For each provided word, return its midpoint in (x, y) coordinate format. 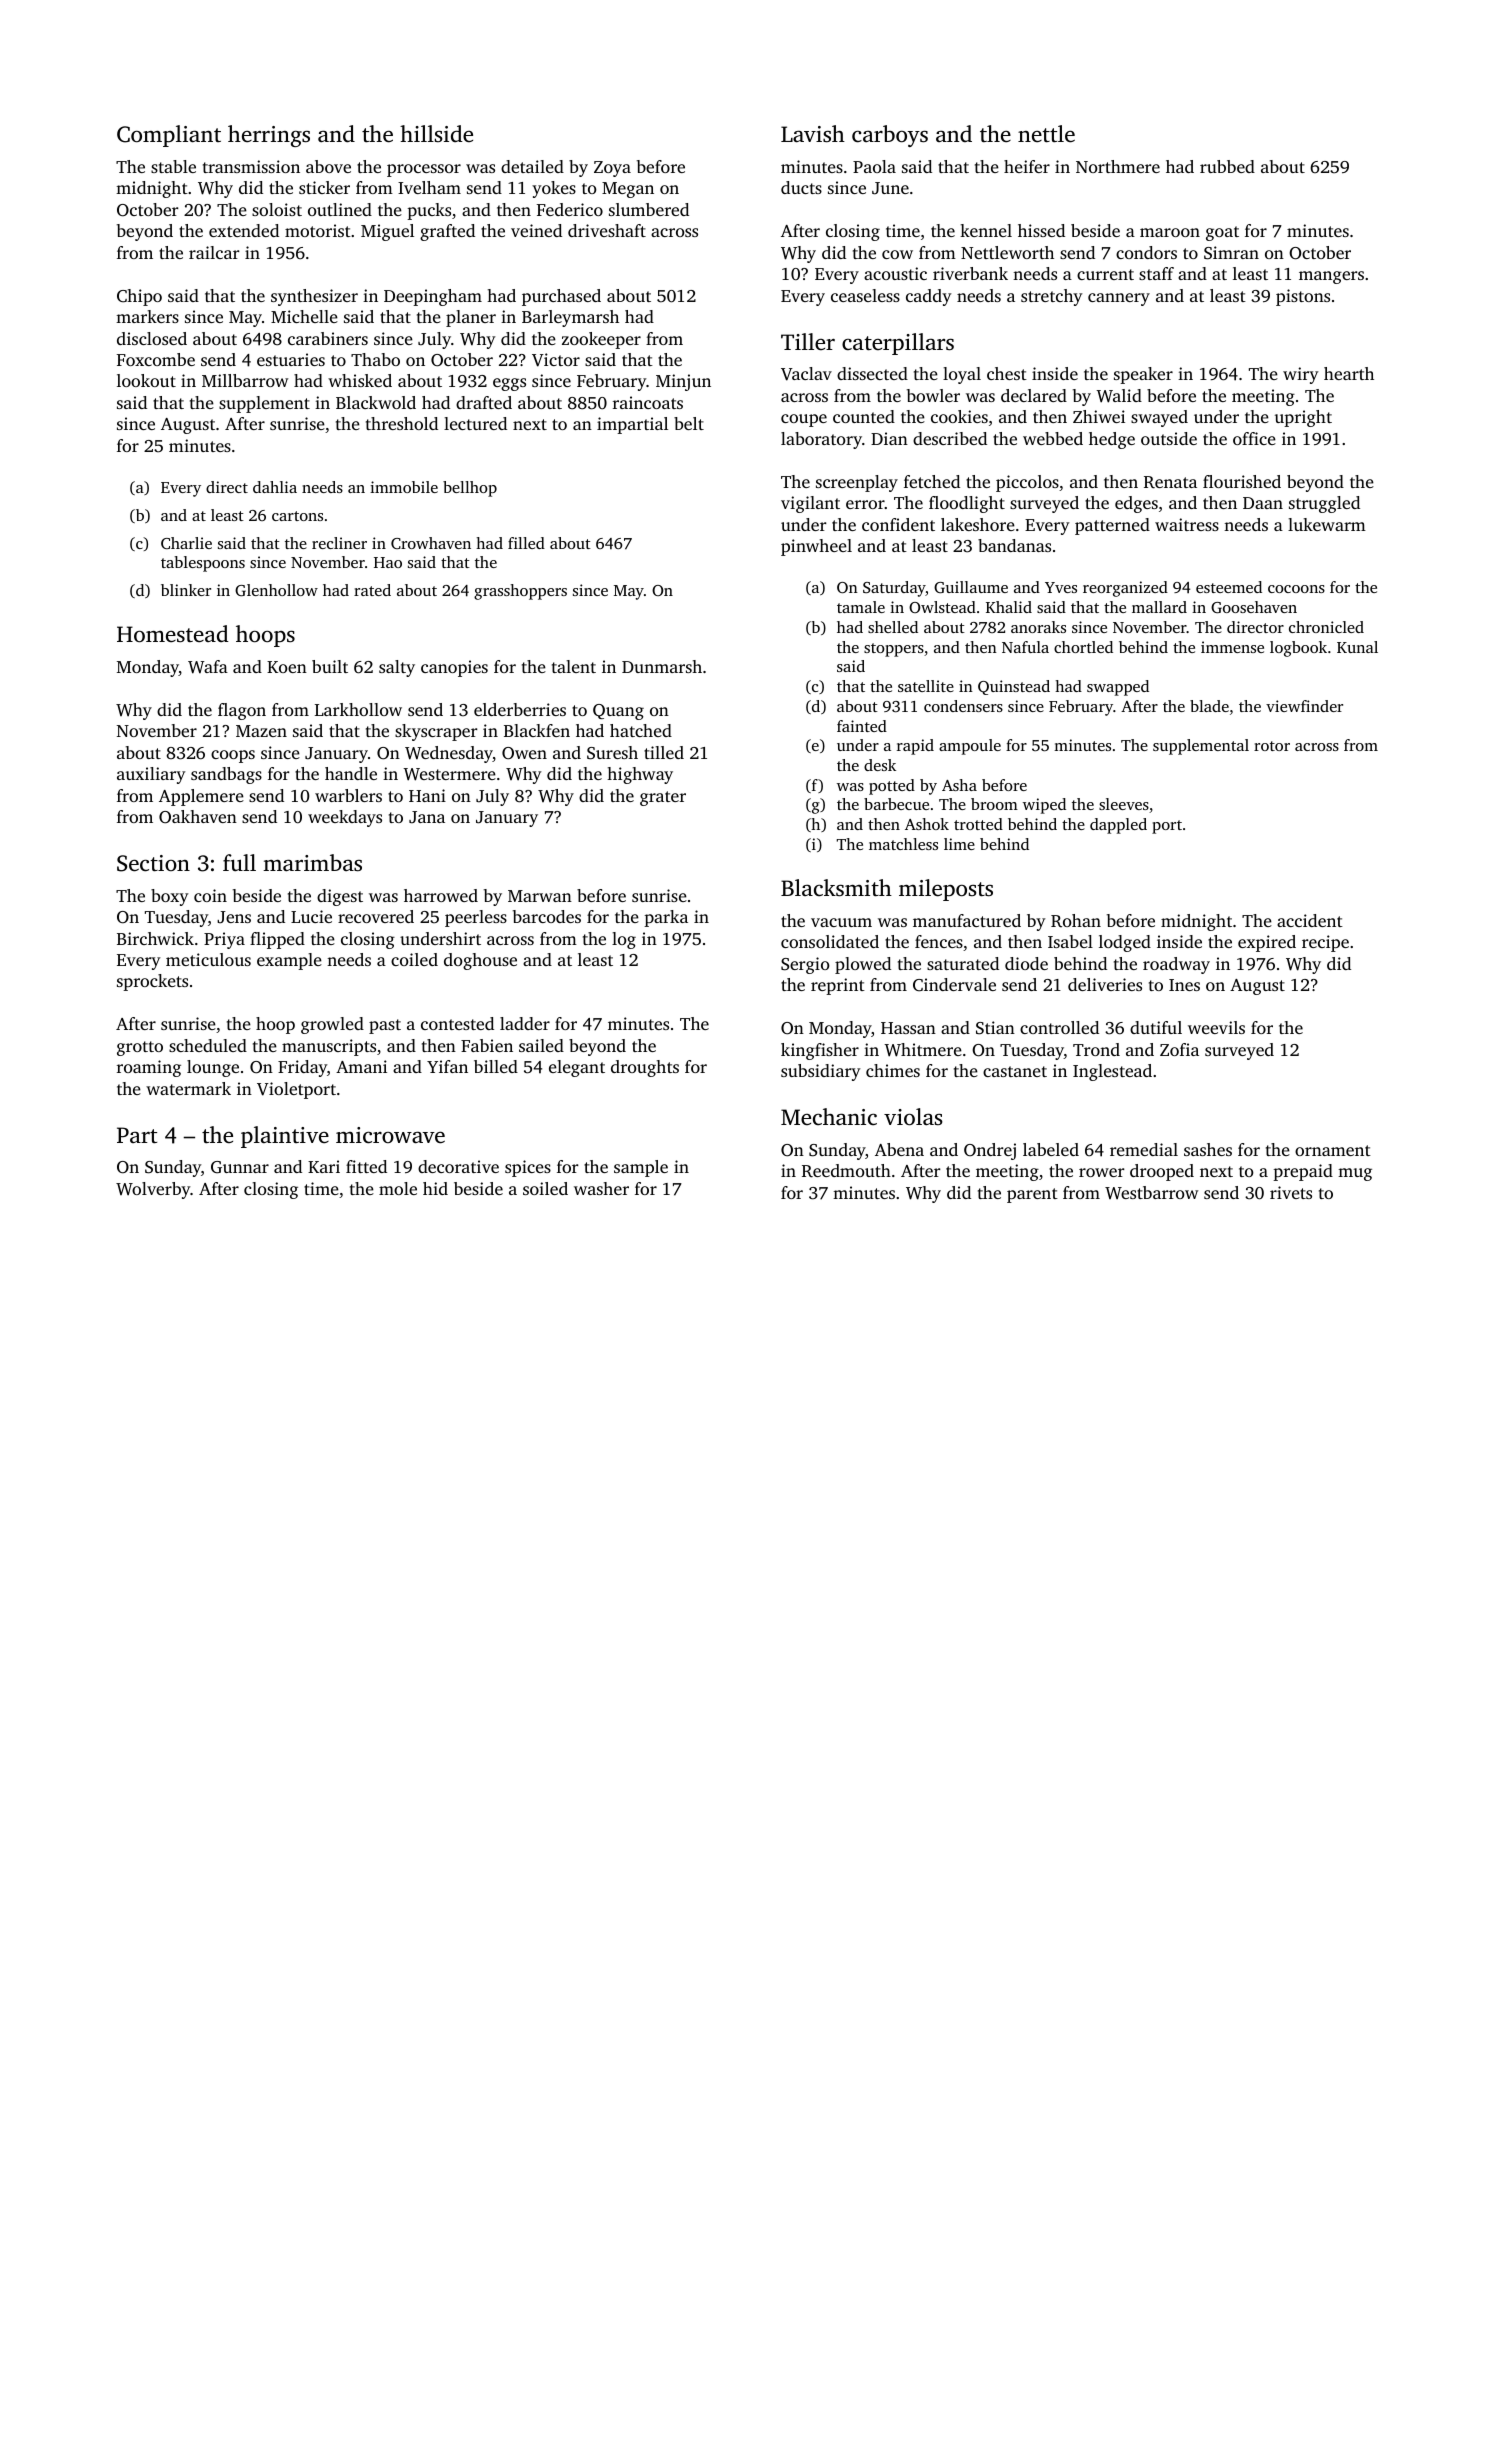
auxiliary (151, 775)
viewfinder (1304, 706)
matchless (903, 844)
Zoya (612, 169)
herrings (269, 136)
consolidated (830, 941)
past (385, 1026)
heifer (1027, 166)
